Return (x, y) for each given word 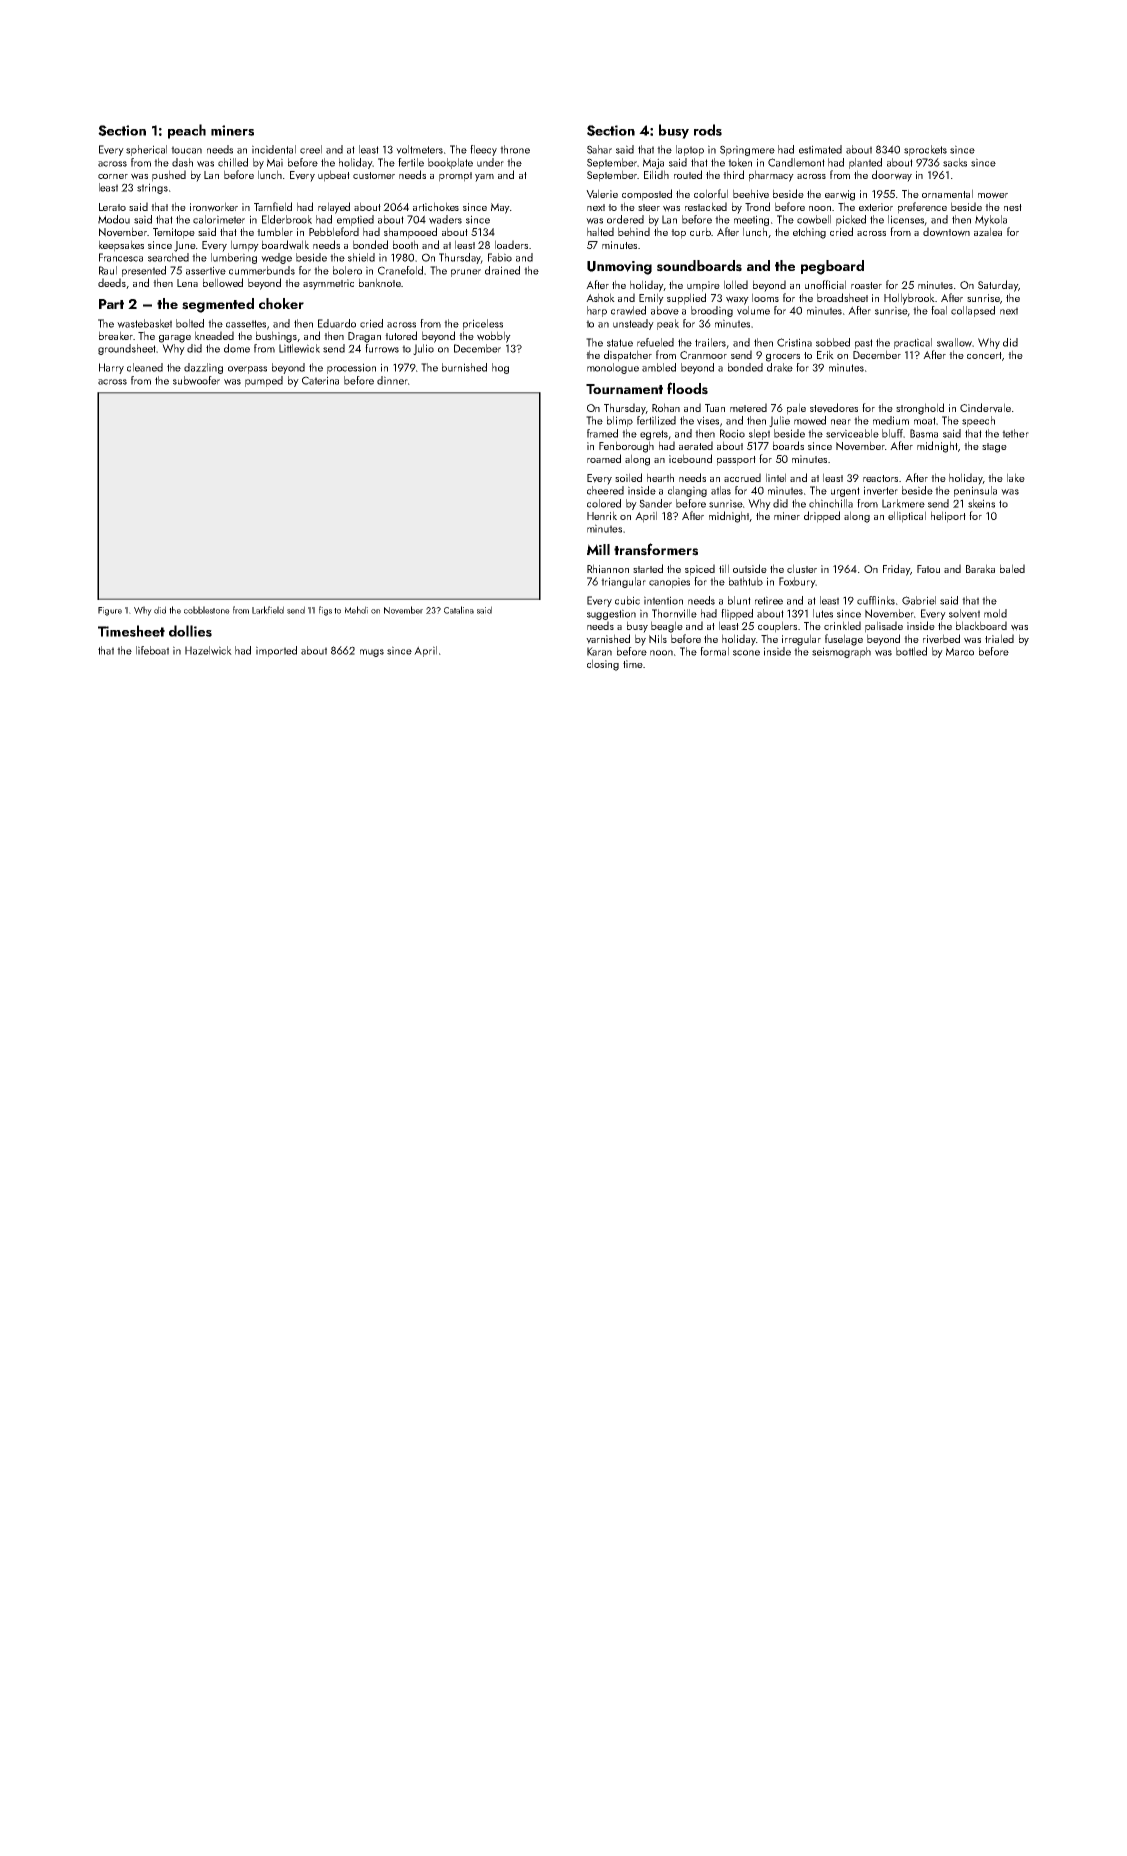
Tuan (715, 408)
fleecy (483, 150)
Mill (598, 549)
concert (984, 355)
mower (993, 195)
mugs (372, 653)
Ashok (600, 297)
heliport (948, 517)
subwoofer (196, 380)
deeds (112, 282)
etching (809, 233)
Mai (275, 162)
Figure (110, 611)
